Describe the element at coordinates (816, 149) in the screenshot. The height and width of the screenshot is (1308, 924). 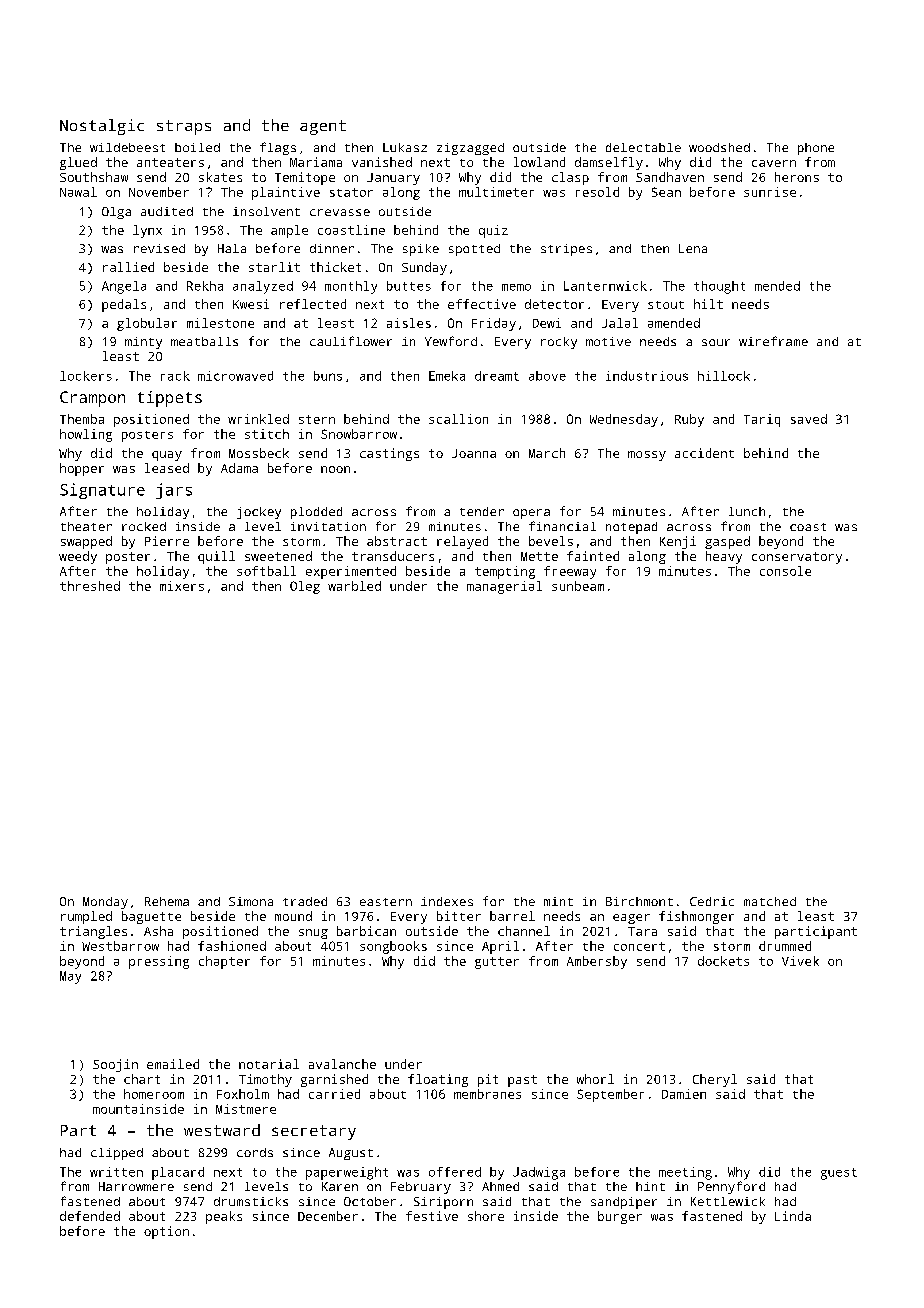
I see `phone` at that location.
